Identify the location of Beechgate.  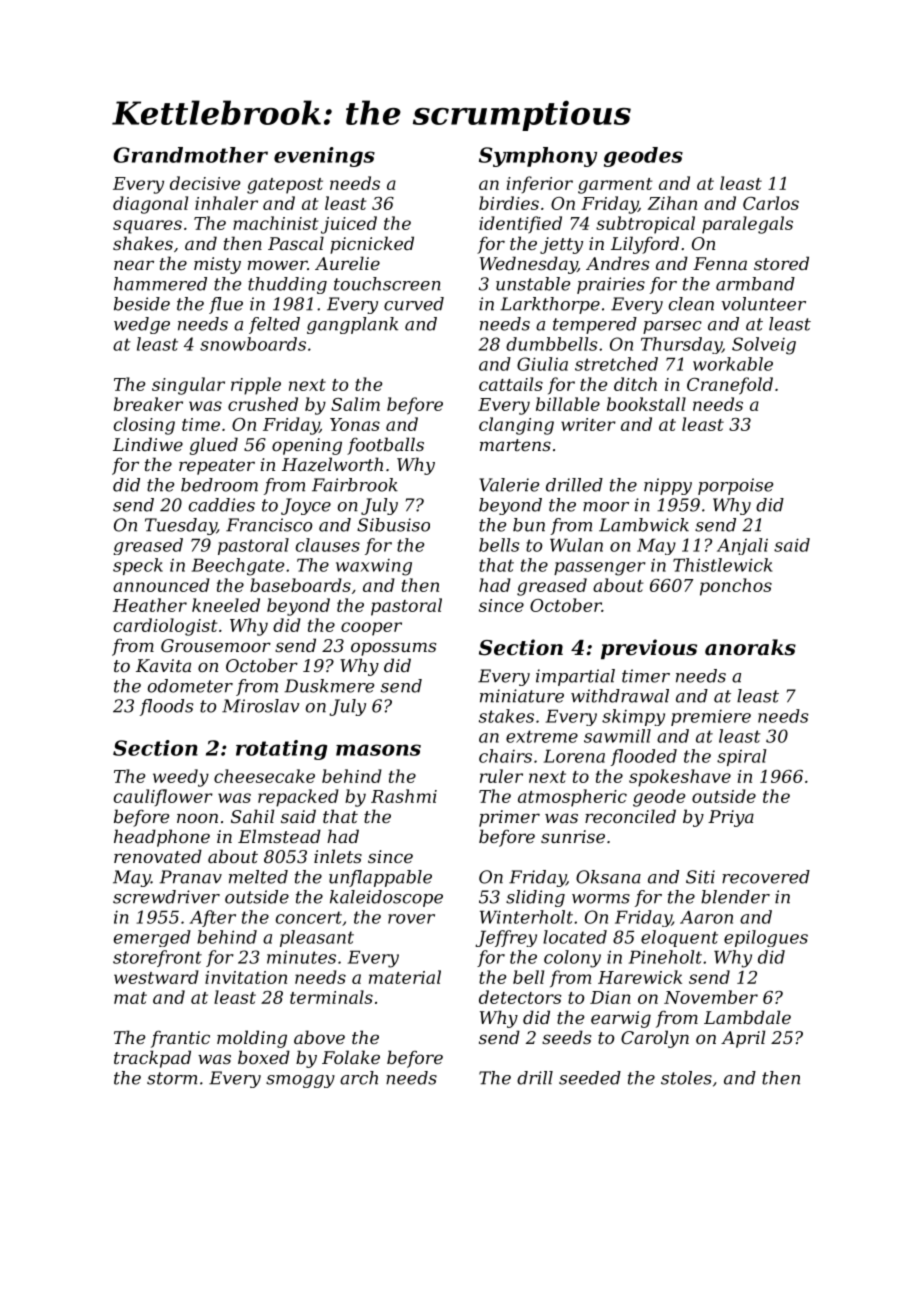
(238, 567).
